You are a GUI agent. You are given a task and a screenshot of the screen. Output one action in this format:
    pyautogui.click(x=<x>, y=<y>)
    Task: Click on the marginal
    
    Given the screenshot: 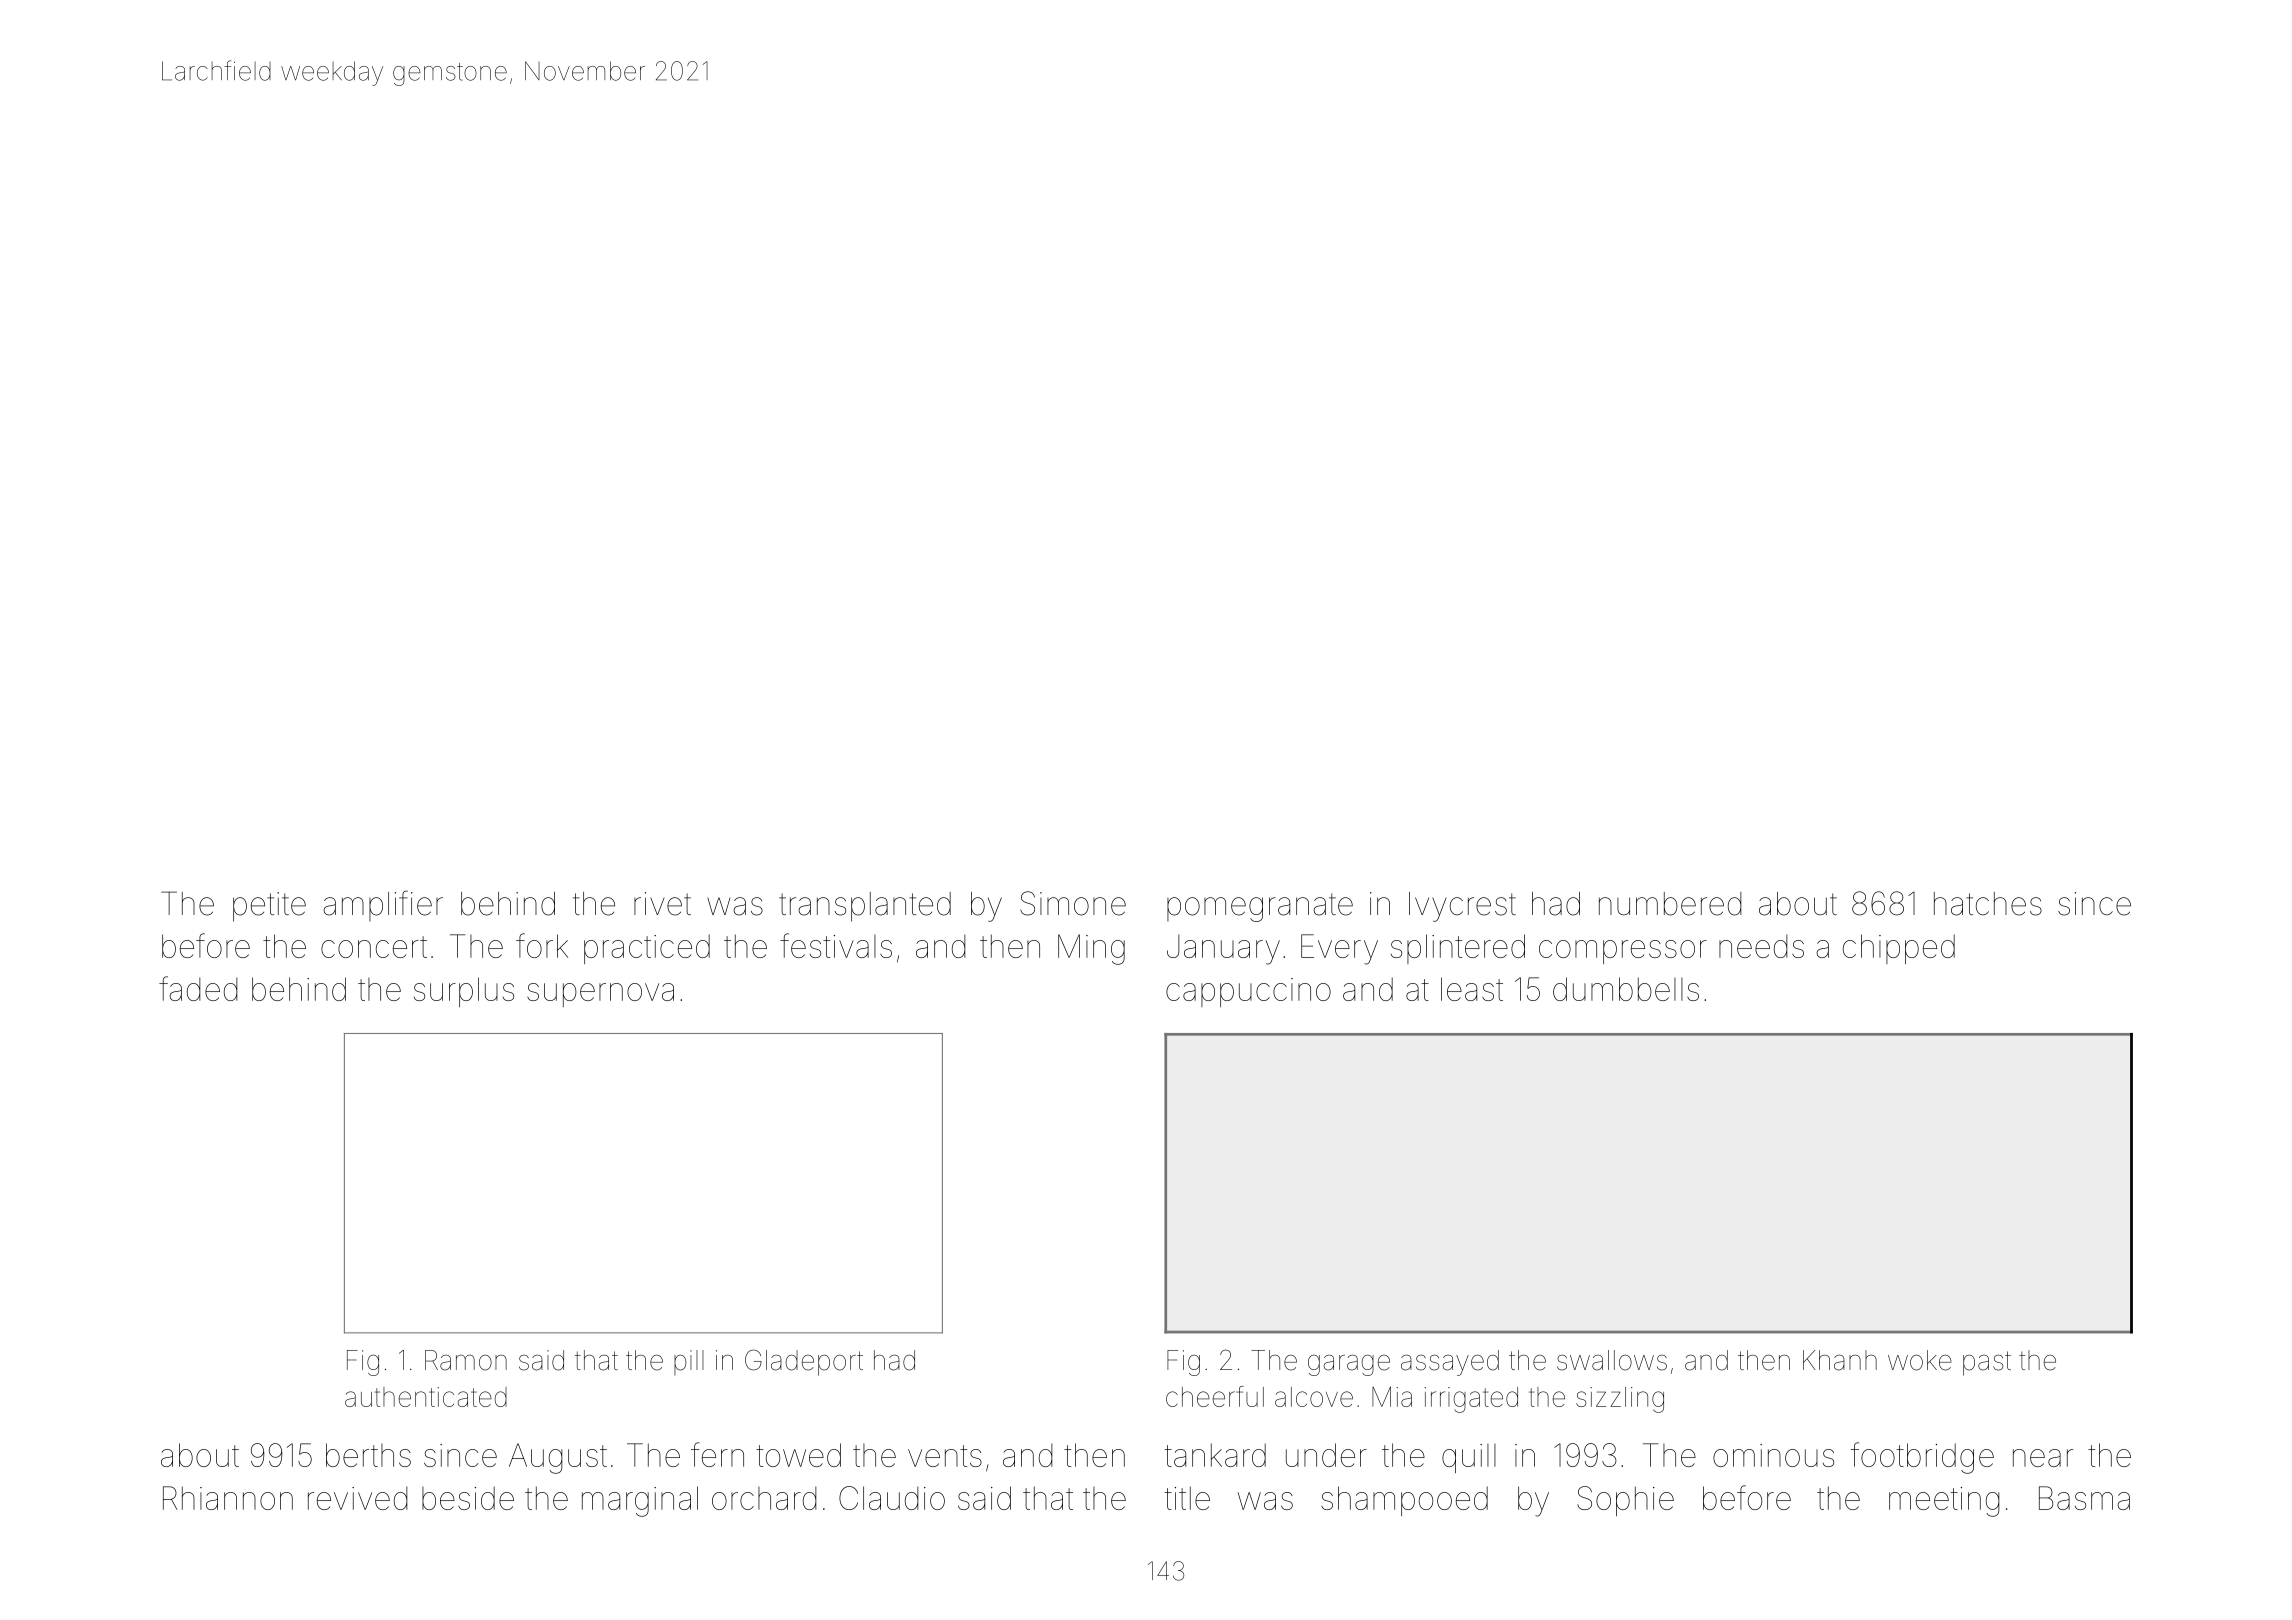 What is the action you would take?
    pyautogui.click(x=640, y=1501)
